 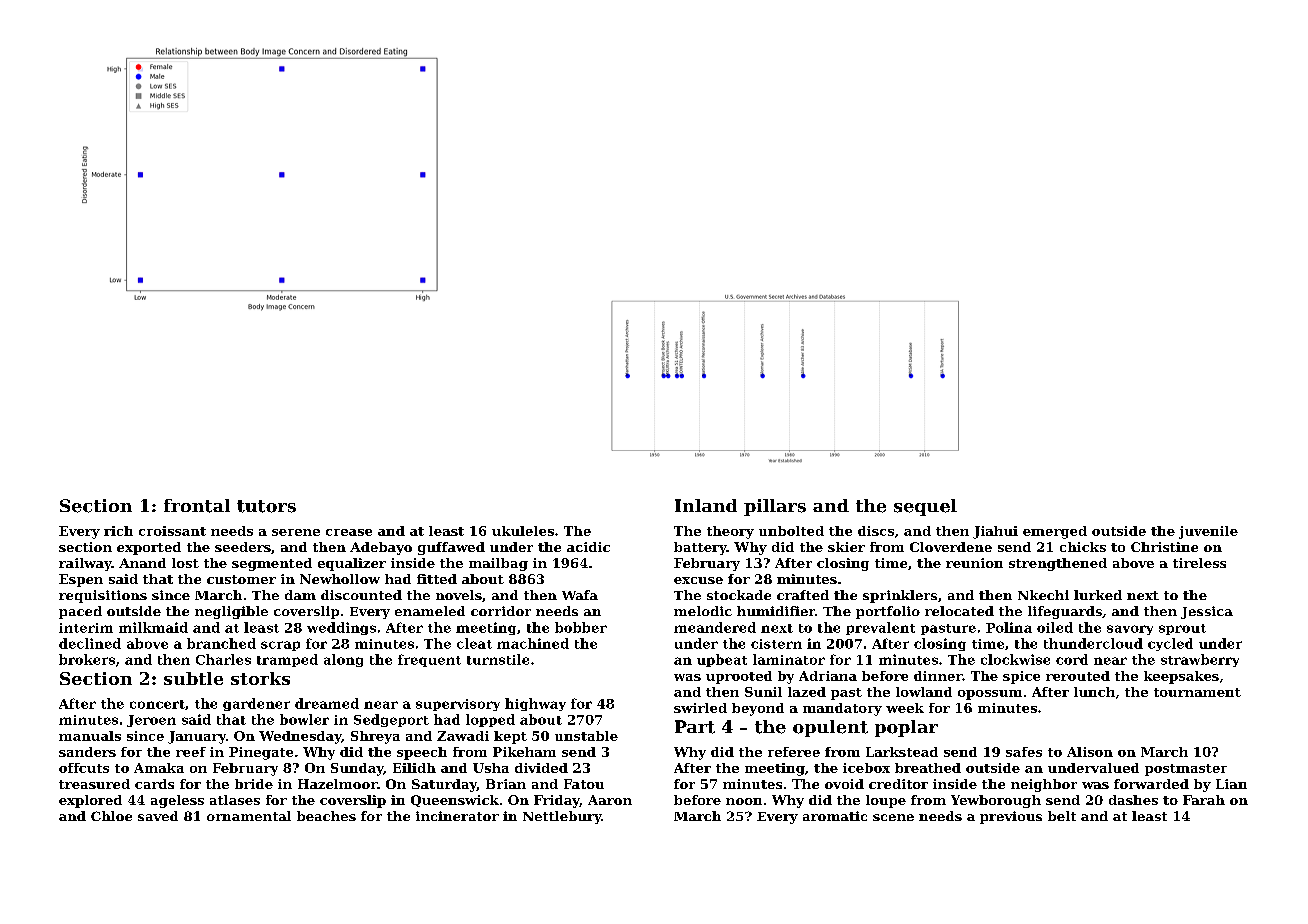 What do you see at coordinates (776, 644) in the document?
I see `cistern` at bounding box center [776, 644].
